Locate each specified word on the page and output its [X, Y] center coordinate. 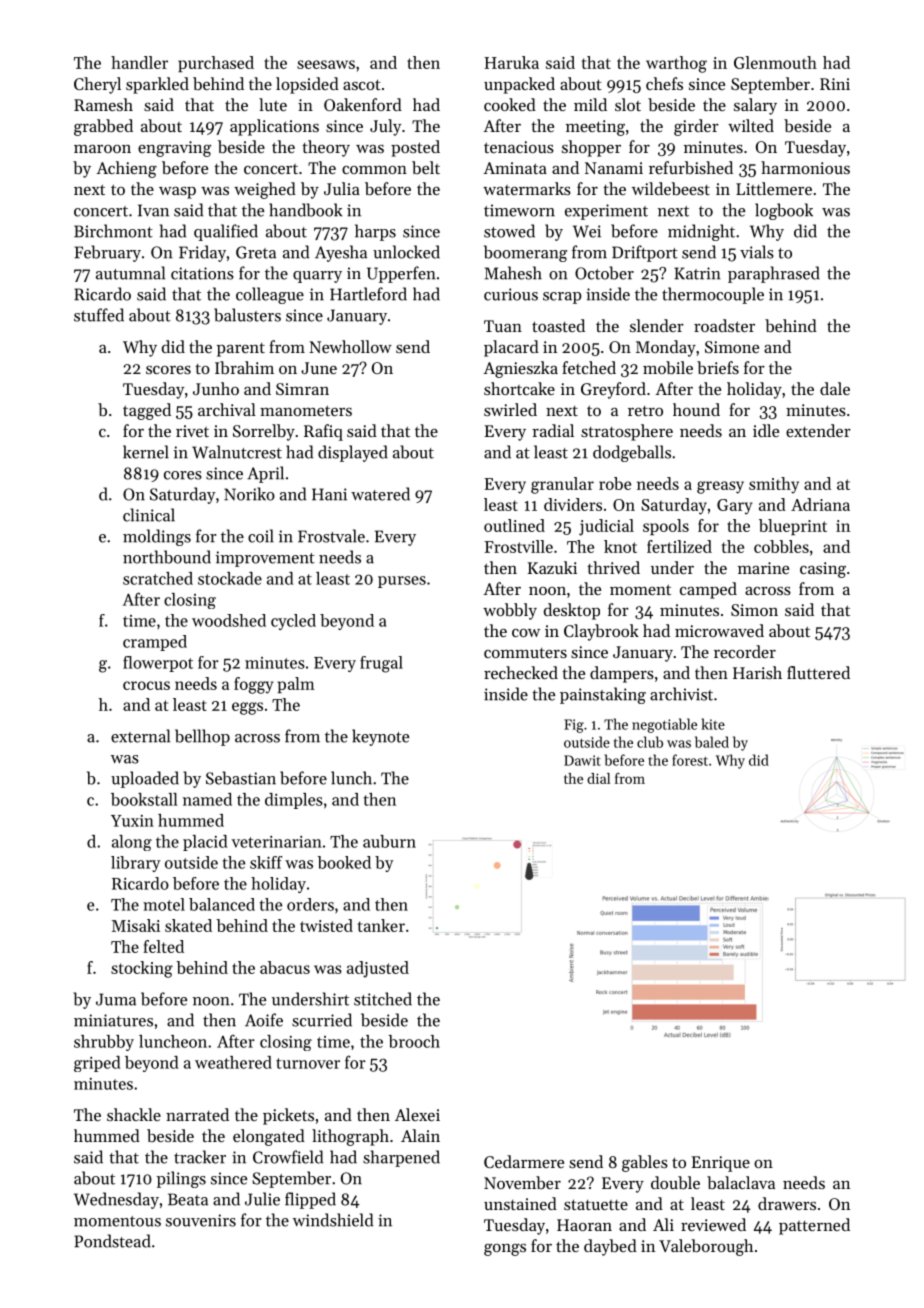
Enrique [721, 1164]
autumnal [130, 273]
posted [415, 148]
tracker [200, 1157]
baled [712, 742]
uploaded [145, 779]
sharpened [401, 1158]
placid [205, 843]
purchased [216, 64]
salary [755, 106]
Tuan [503, 326]
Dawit [582, 760]
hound [696, 409]
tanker [381, 925]
